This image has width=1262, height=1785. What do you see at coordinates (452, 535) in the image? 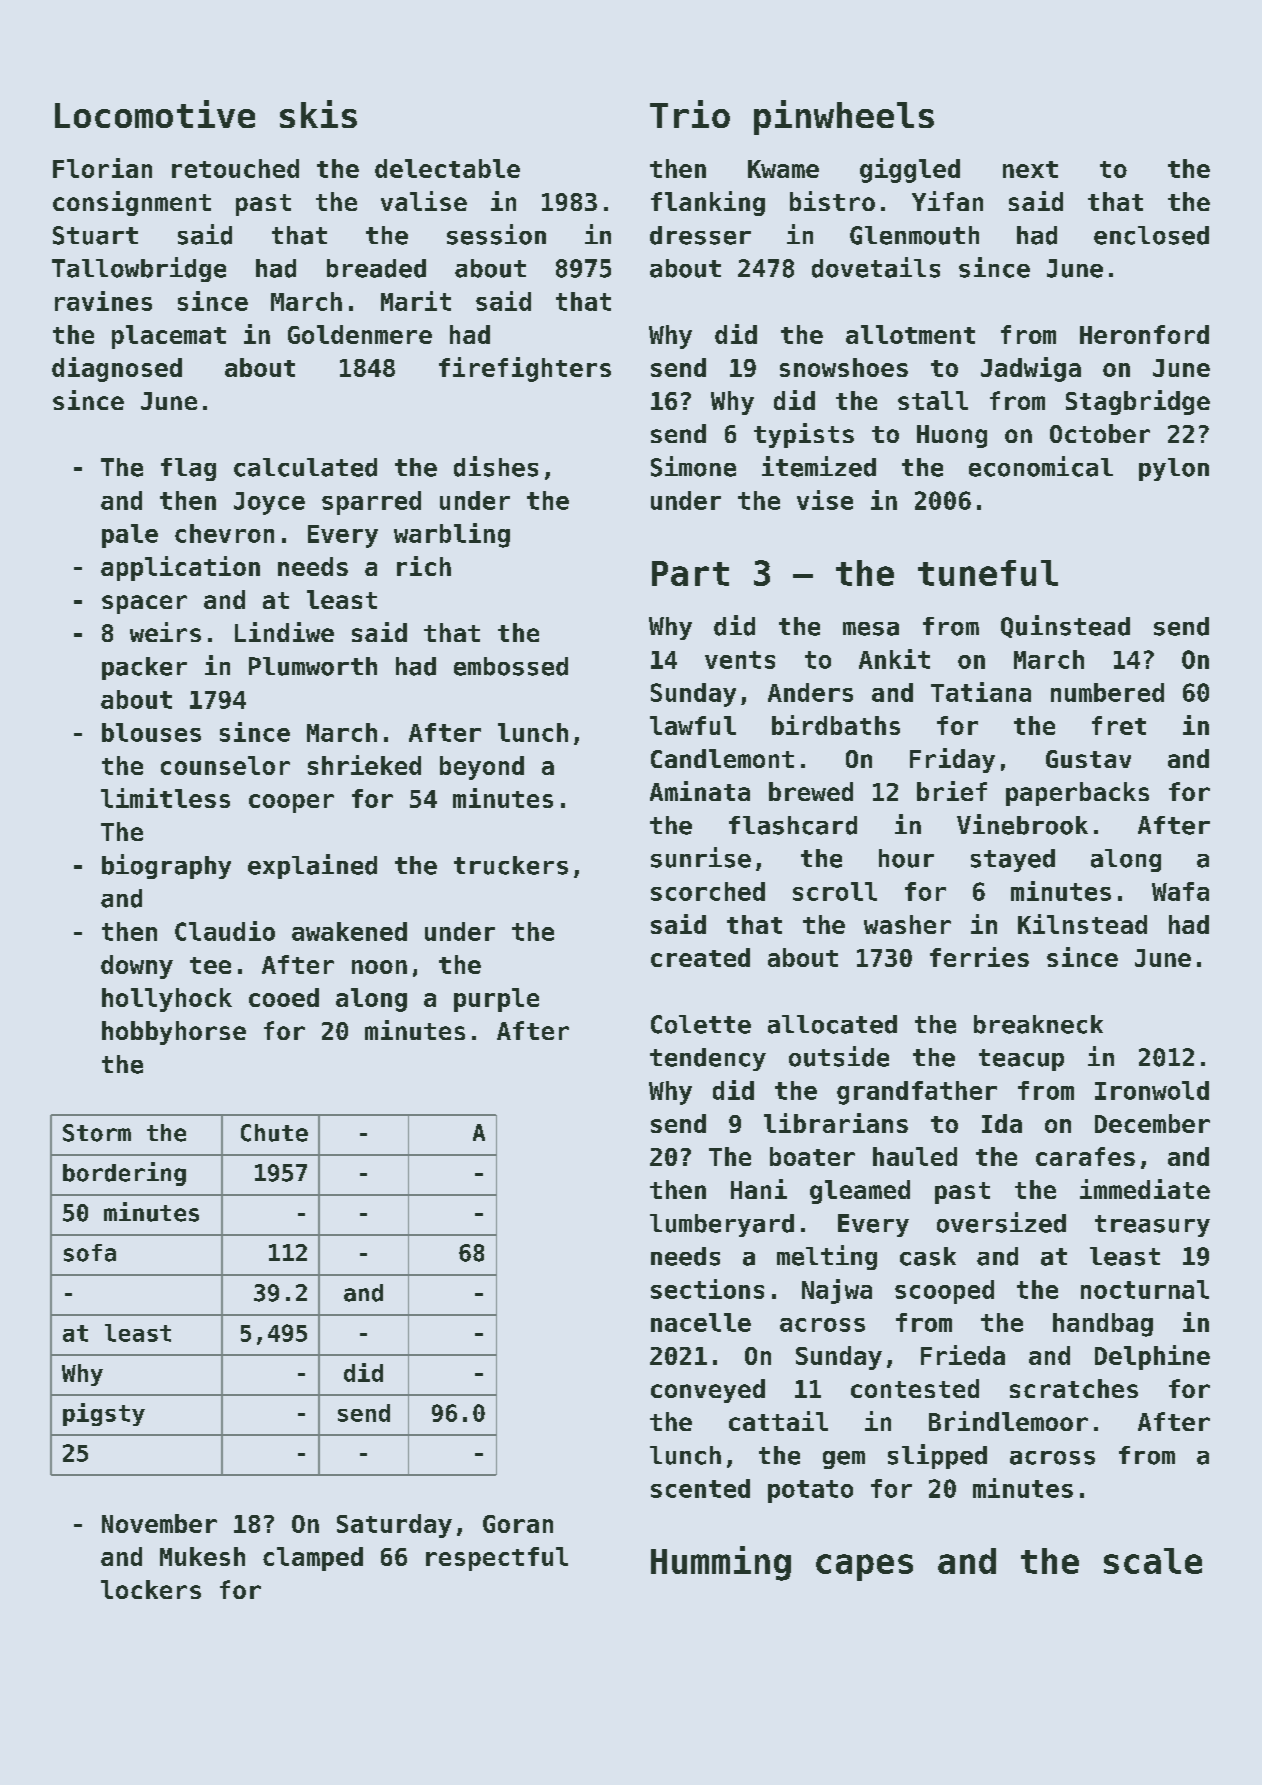
I see `warbling` at bounding box center [452, 535].
